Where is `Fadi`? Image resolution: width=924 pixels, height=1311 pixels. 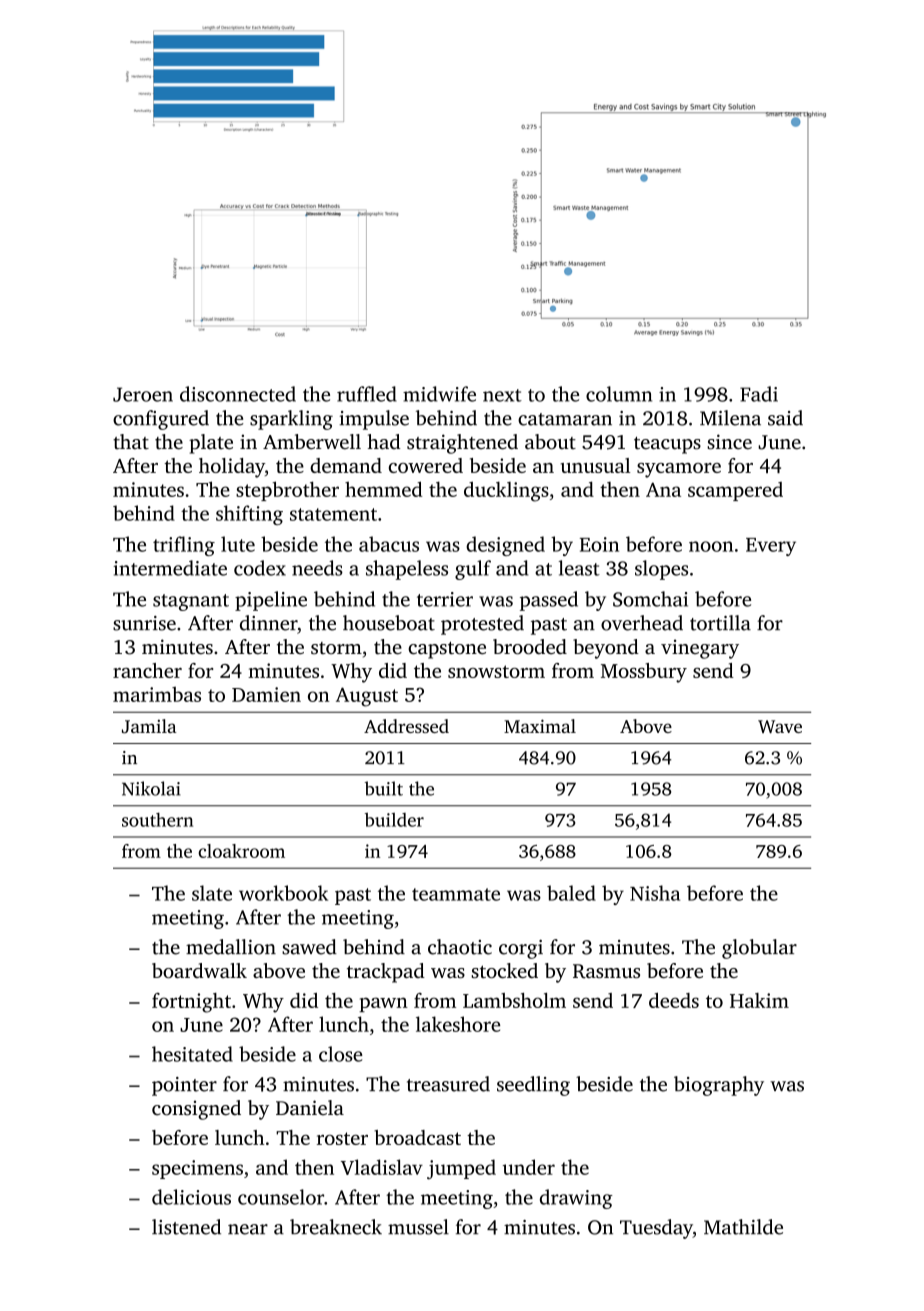 Fadi is located at coordinates (759, 394).
